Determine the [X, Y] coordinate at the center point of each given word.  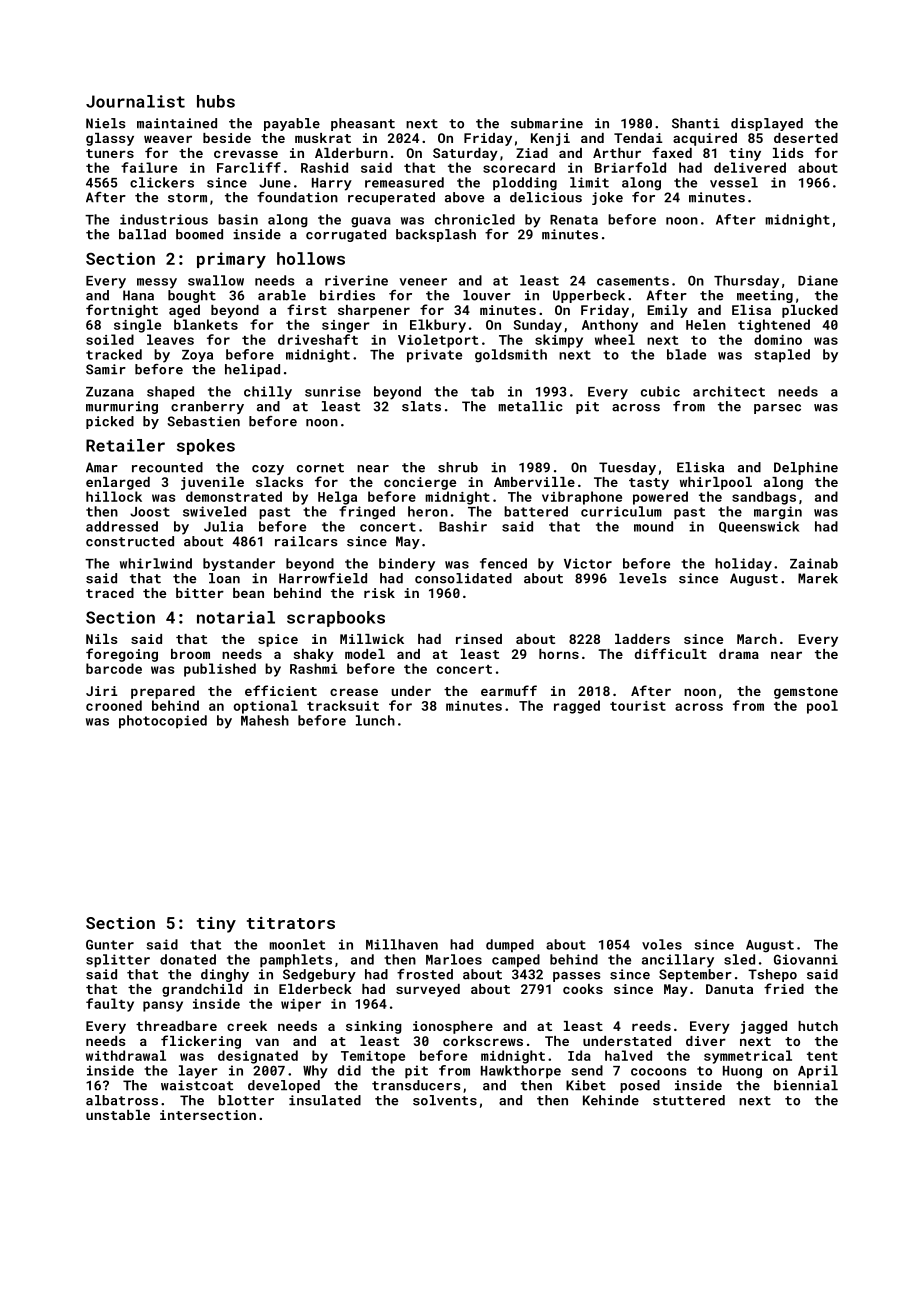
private [434, 356]
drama [739, 654]
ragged [577, 707]
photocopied [163, 722]
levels [643, 578]
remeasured [404, 182]
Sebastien [203, 421]
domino [778, 339]
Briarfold [630, 167]
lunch [375, 720]
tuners [110, 153]
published [220, 670]
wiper [301, 1005]
